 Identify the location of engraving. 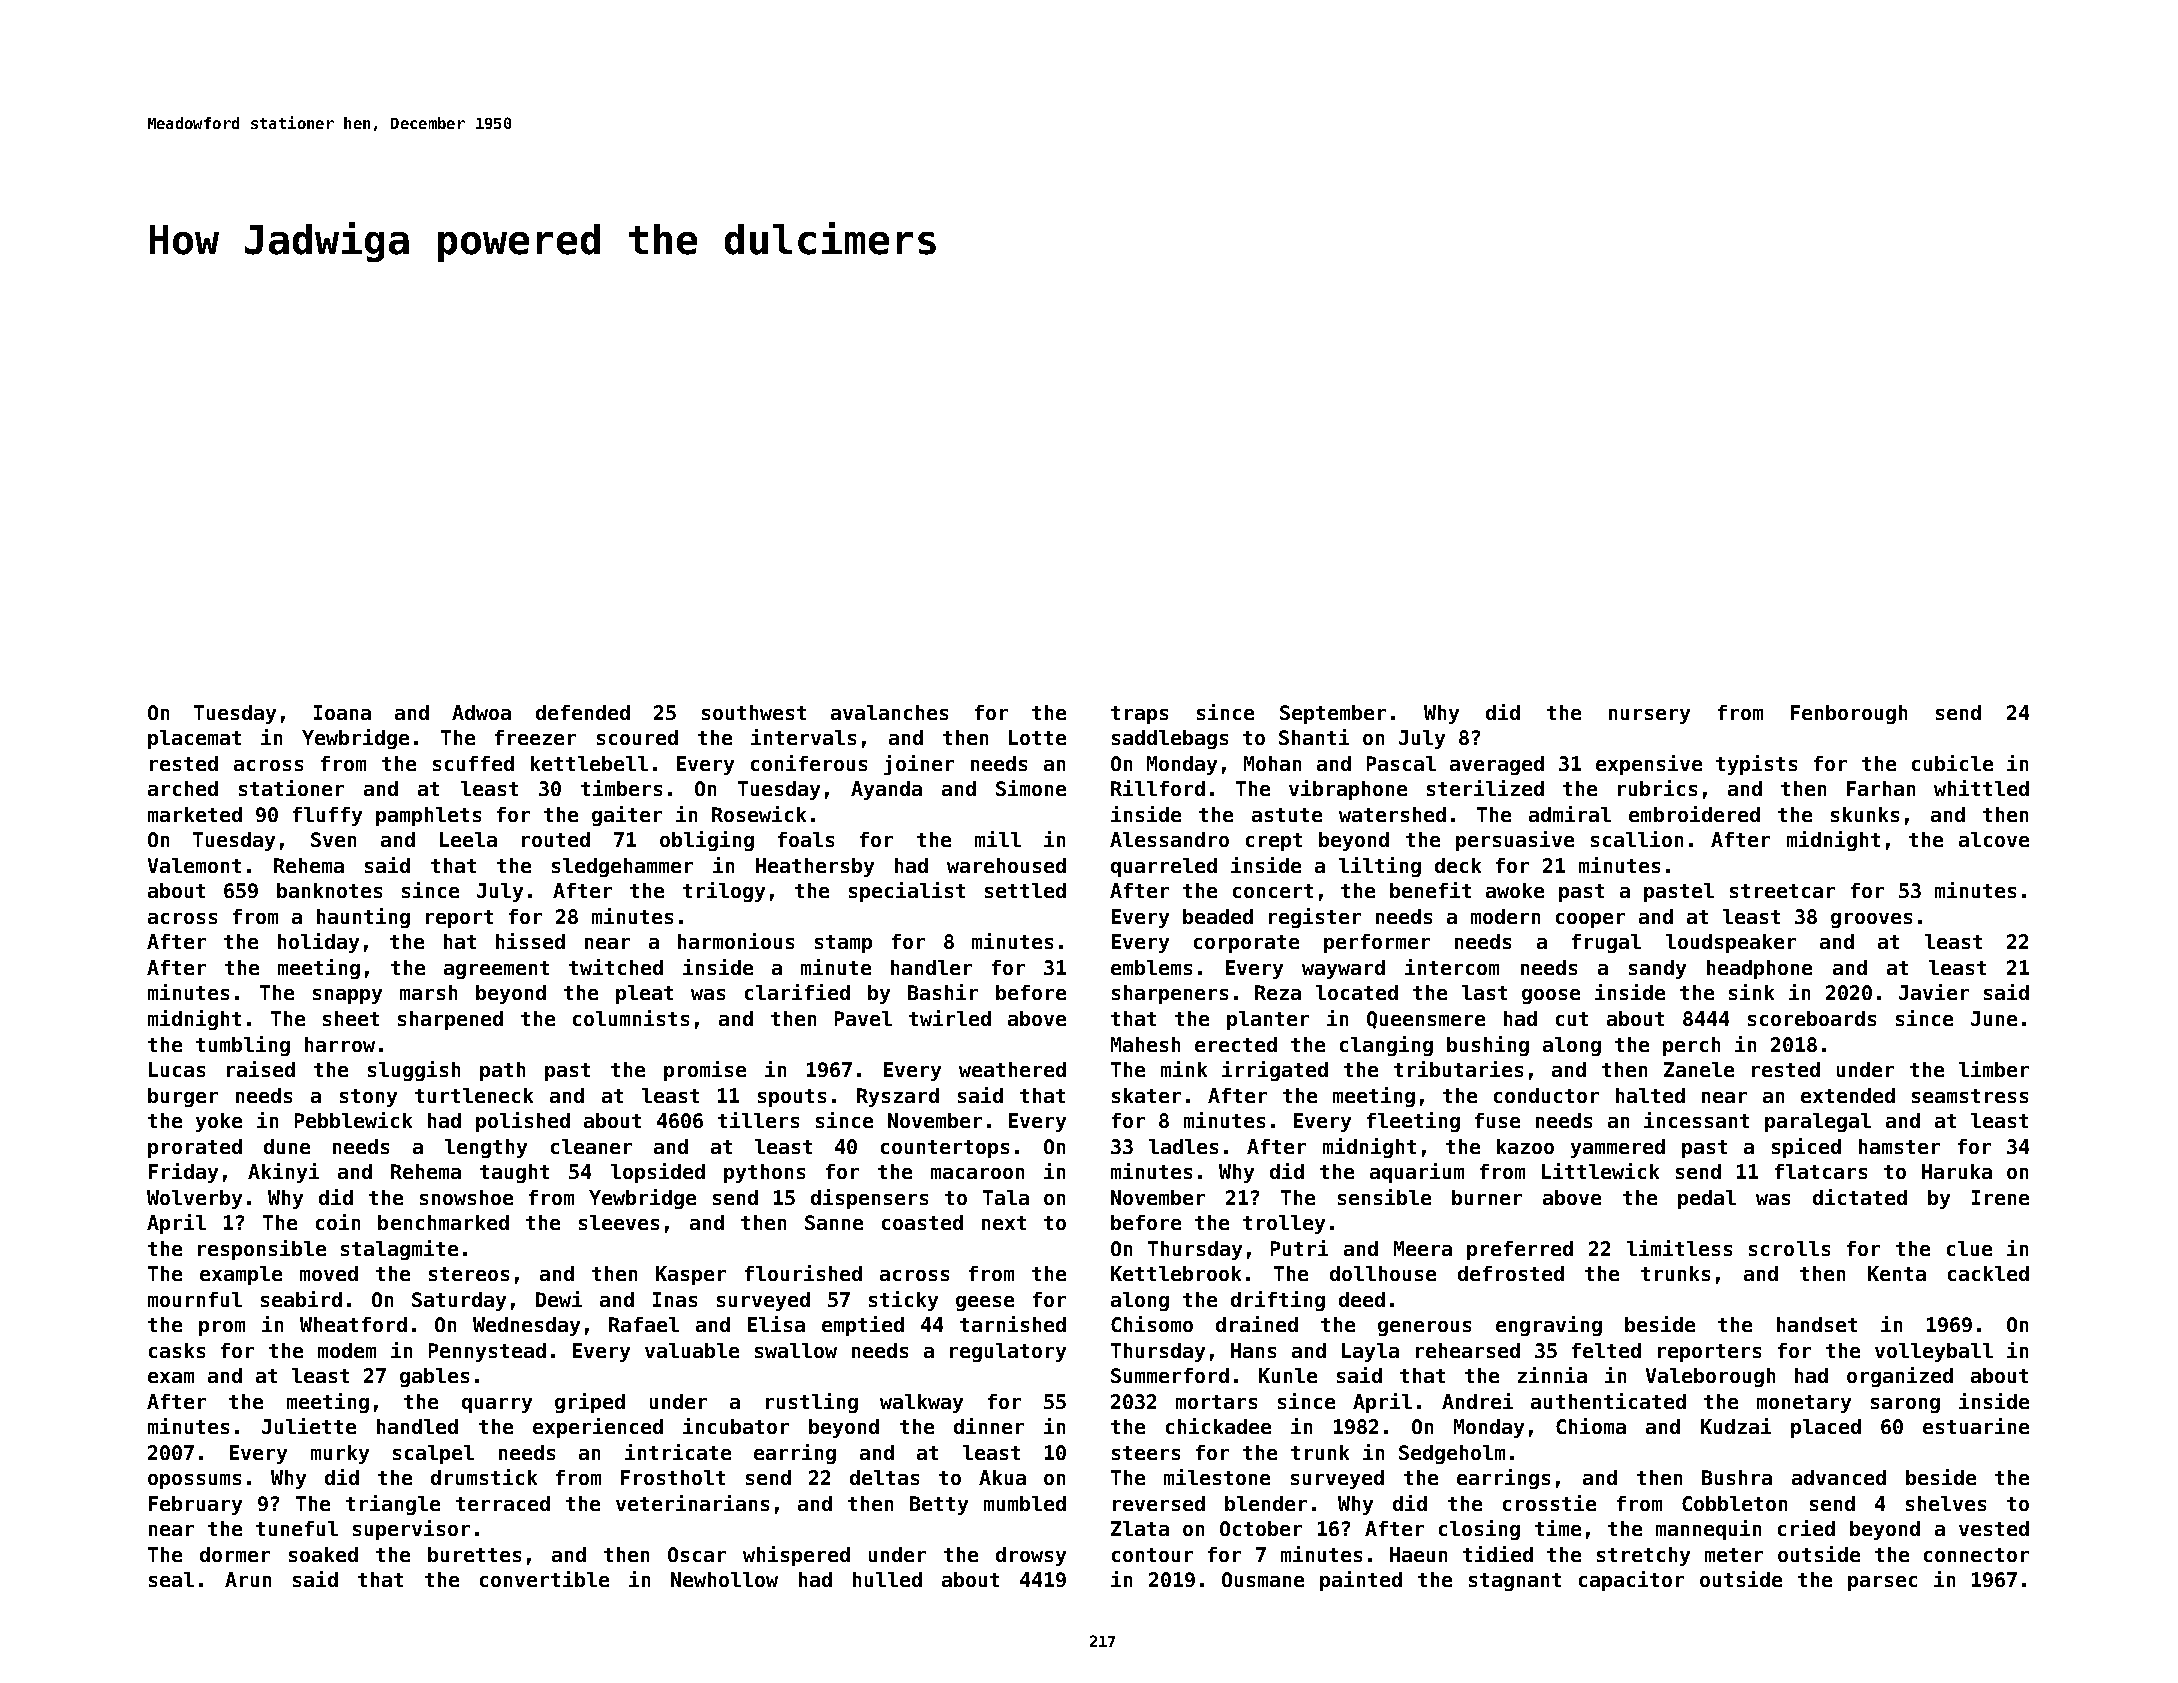
(1549, 1326).
